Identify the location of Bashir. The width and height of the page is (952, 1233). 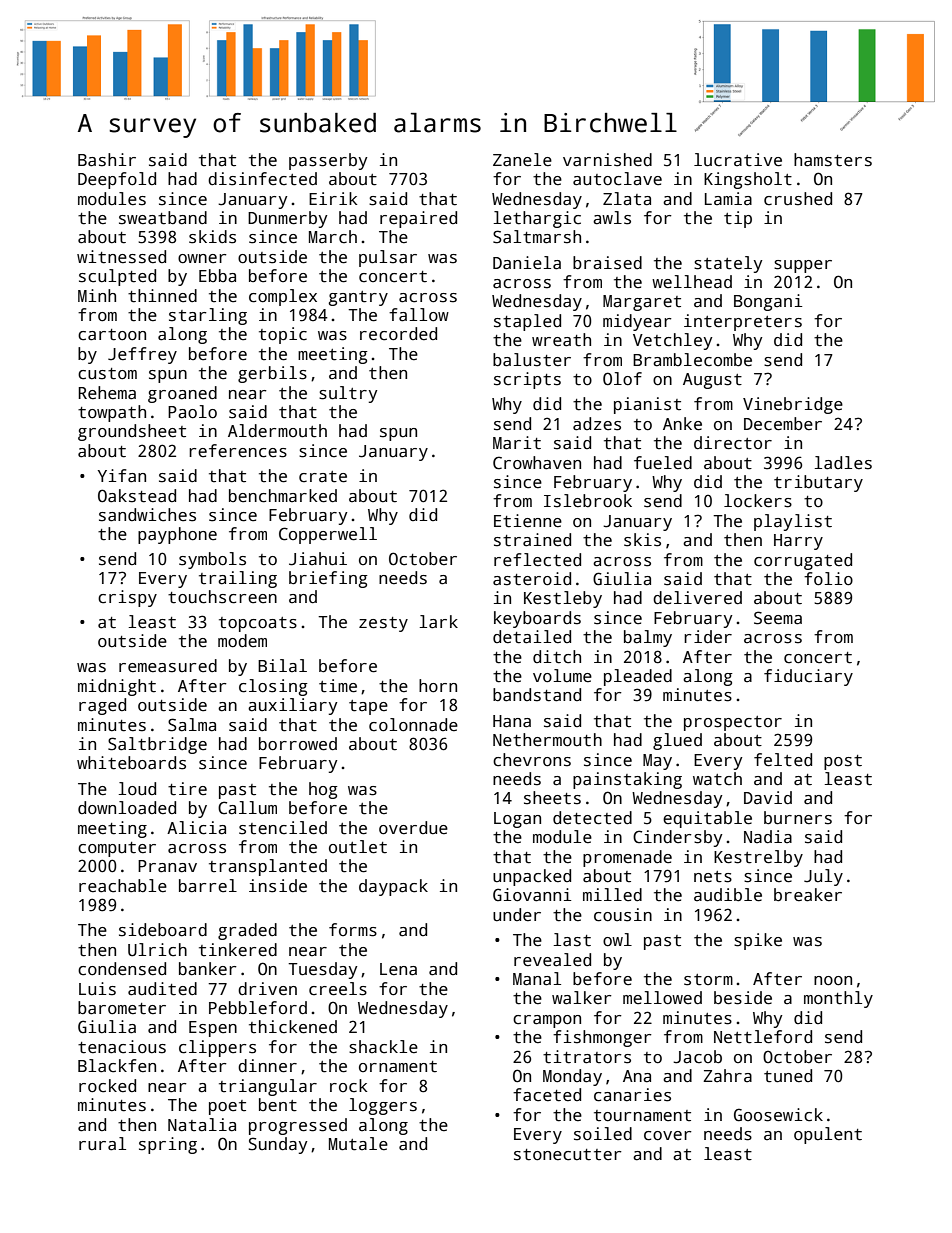
(107, 160).
